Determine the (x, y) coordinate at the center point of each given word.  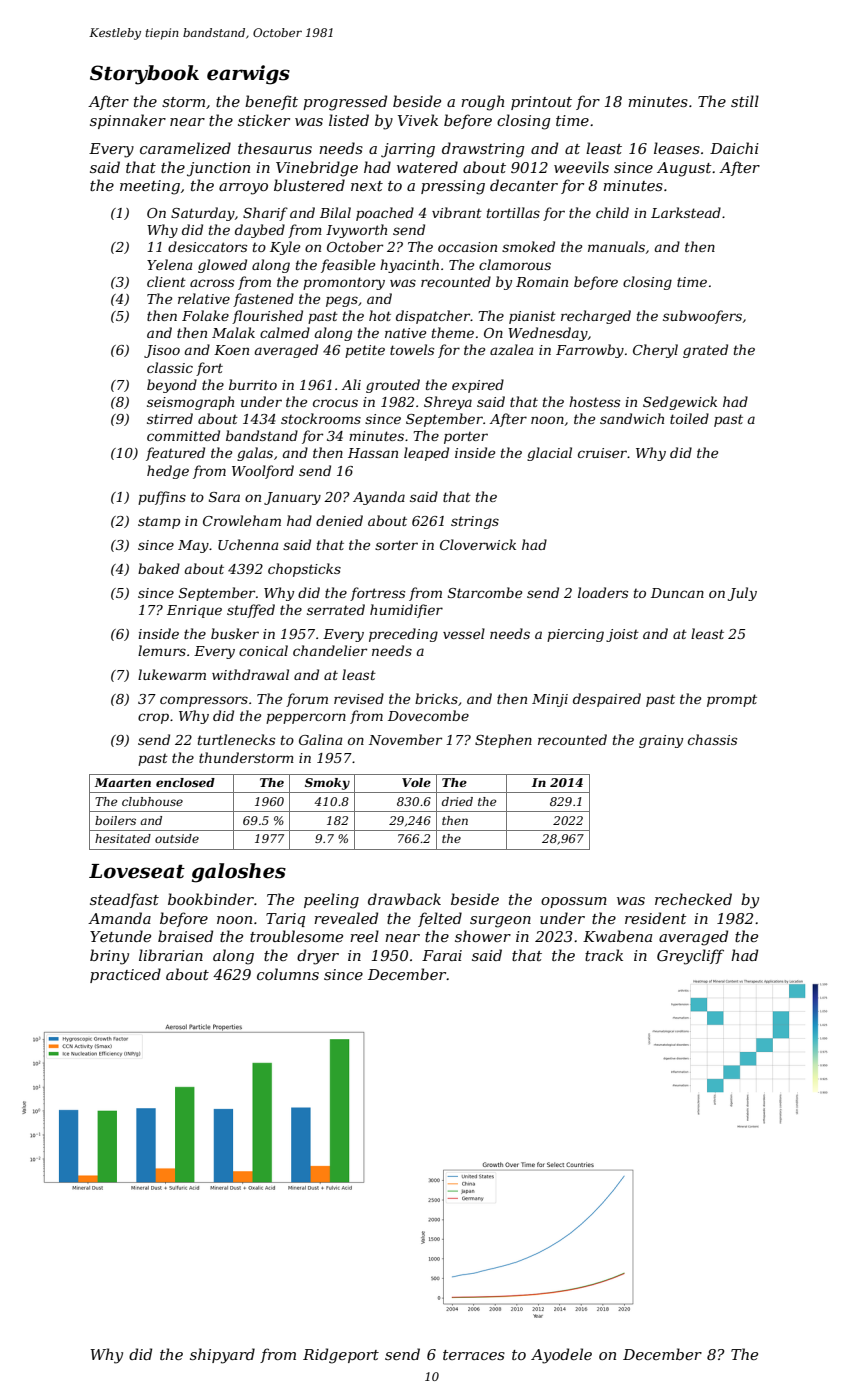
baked (159, 568)
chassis (712, 739)
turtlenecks (236, 739)
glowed (222, 266)
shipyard (222, 1356)
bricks (436, 698)
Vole (416, 782)
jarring (408, 150)
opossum (574, 902)
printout (541, 103)
